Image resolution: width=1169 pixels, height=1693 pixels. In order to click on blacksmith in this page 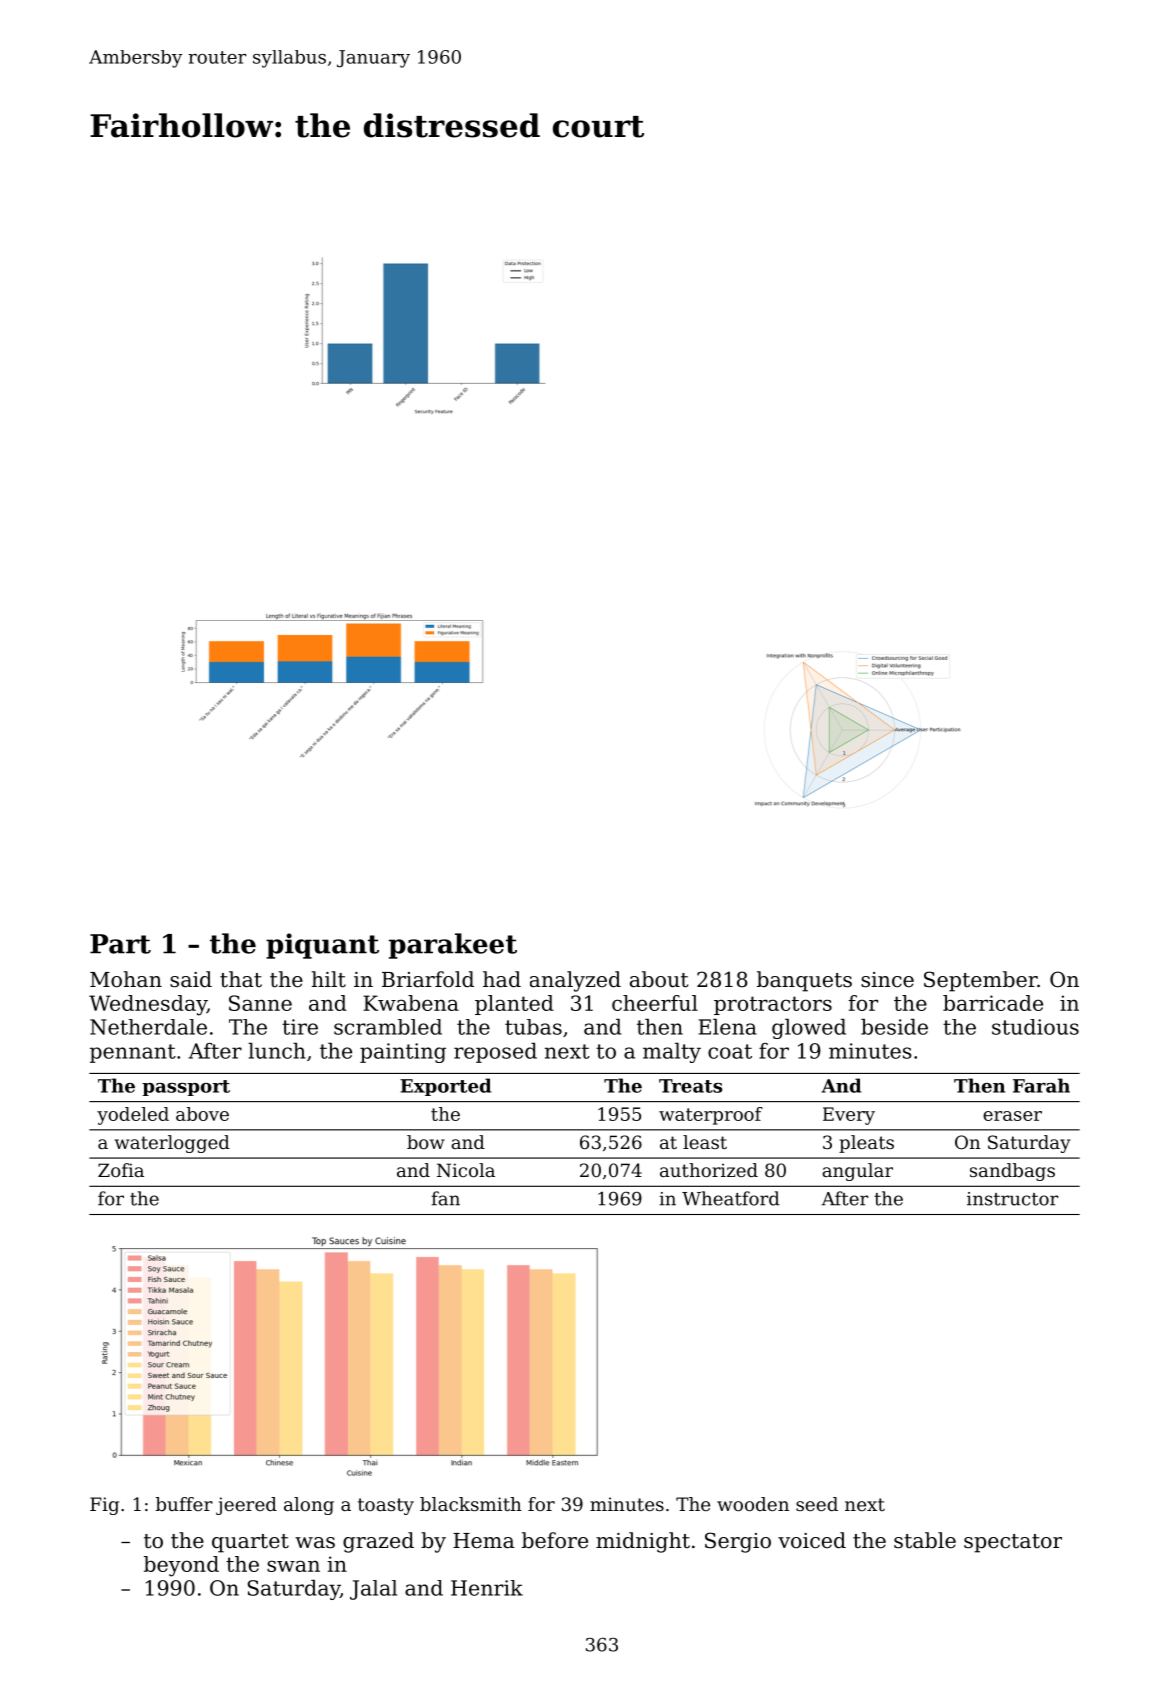, I will do `click(471, 1504)`.
